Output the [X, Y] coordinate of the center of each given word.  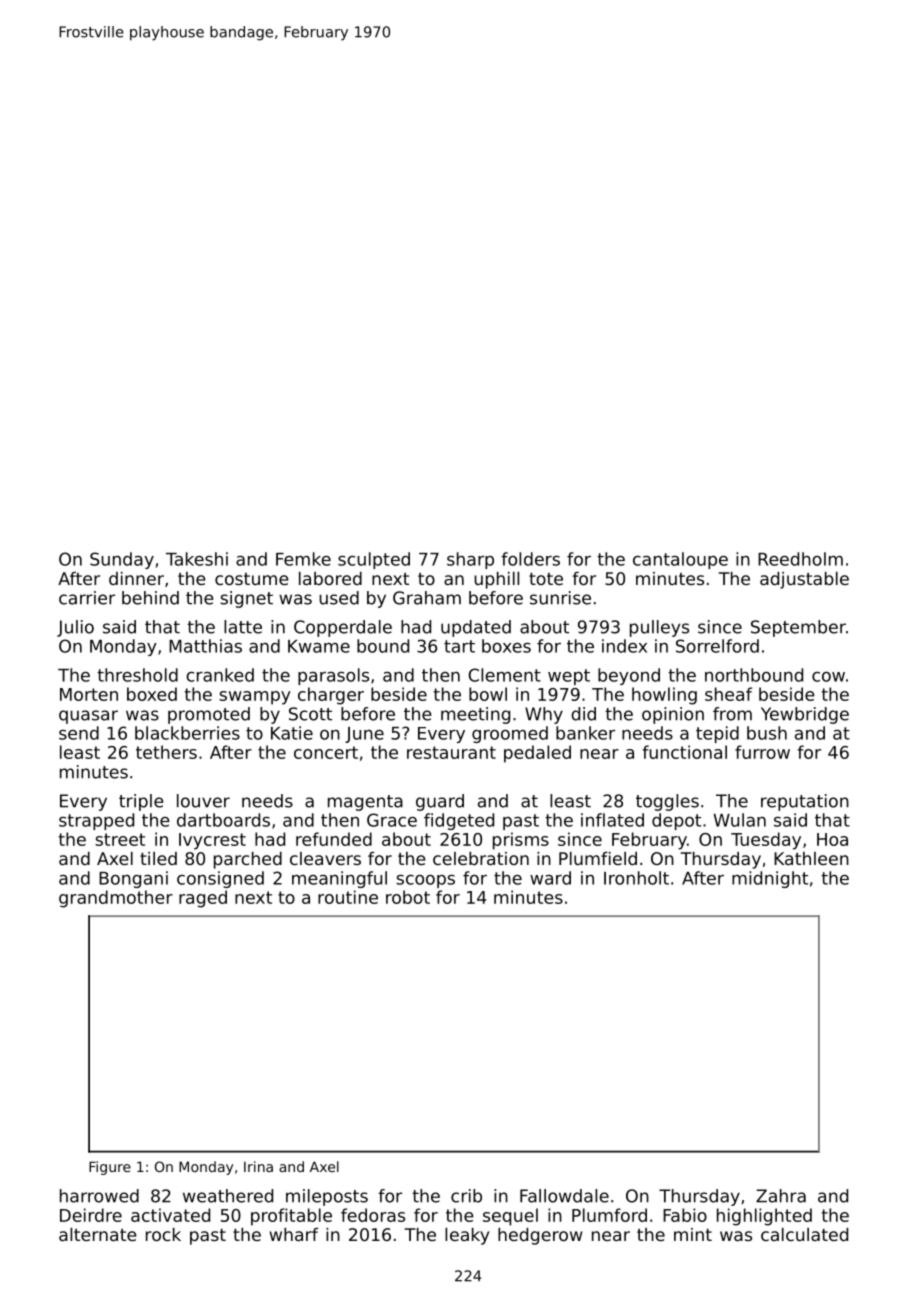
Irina [258, 1166]
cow [828, 677]
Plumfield [598, 858]
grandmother [116, 899]
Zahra [781, 1196]
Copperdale [343, 628]
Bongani [133, 879]
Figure [110, 1168]
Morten [89, 694]
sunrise [560, 598]
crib [466, 1196]
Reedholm [800, 559]
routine [348, 897]
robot [408, 897]
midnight [770, 879]
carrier [87, 598]
